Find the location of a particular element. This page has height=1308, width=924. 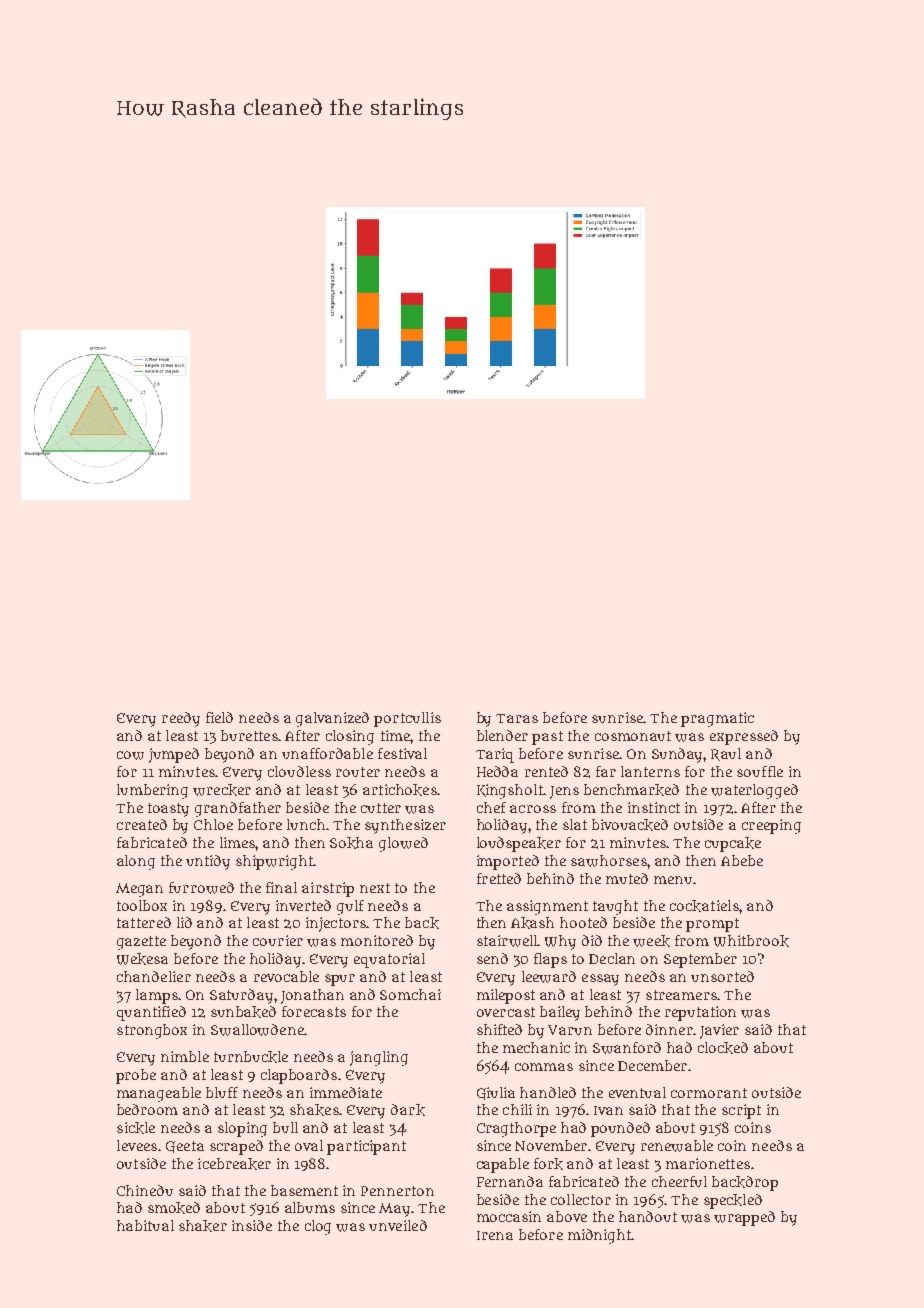

sunbaked is located at coordinates (243, 1012).
